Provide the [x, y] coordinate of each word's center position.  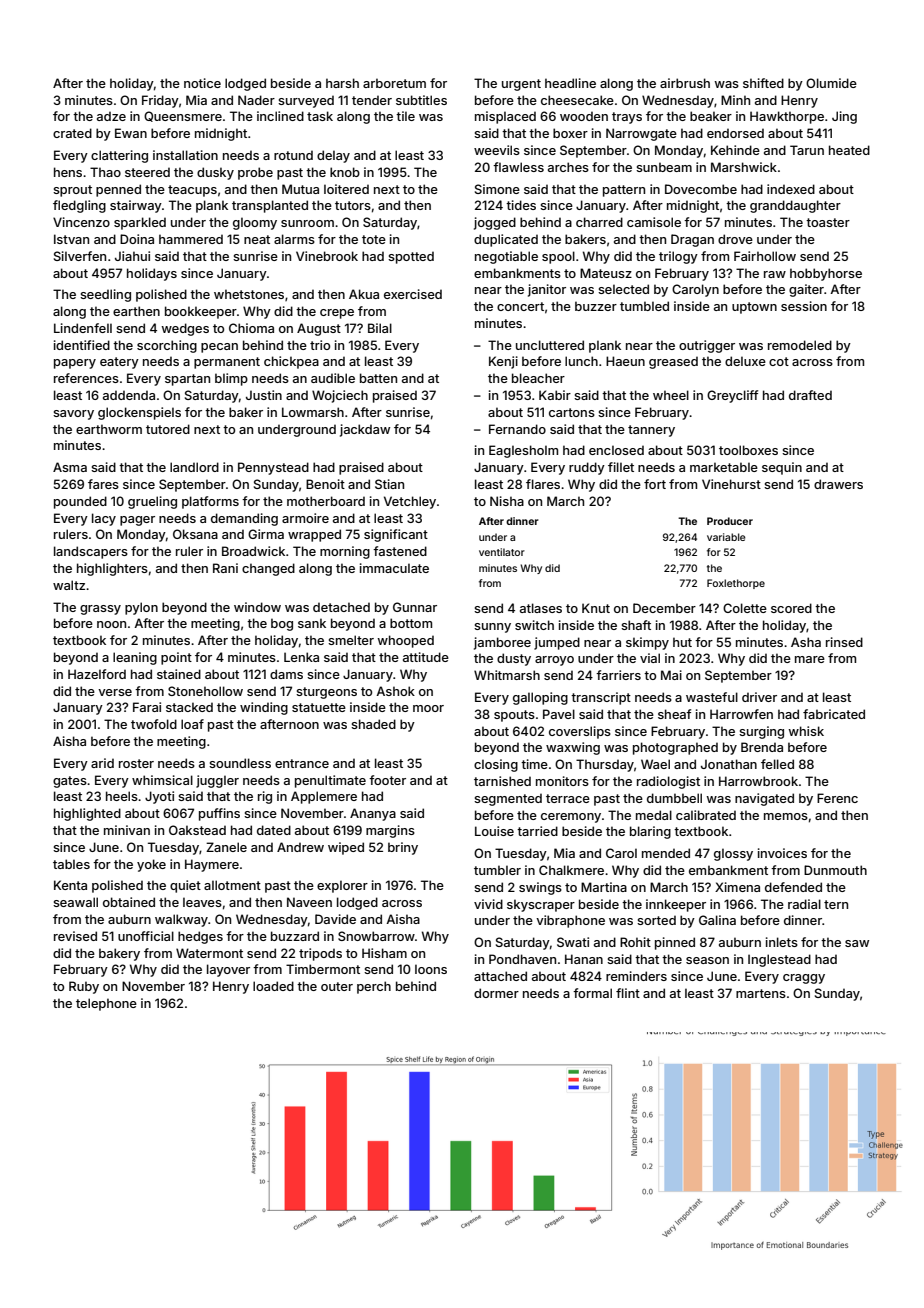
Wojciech [340, 396]
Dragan [692, 240]
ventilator [502, 552]
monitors [562, 781]
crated [72, 133]
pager [137, 521]
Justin [264, 395]
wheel [671, 395]
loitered [346, 189]
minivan [127, 830]
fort [655, 484]
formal [592, 993]
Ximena [737, 887]
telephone [106, 1004]
